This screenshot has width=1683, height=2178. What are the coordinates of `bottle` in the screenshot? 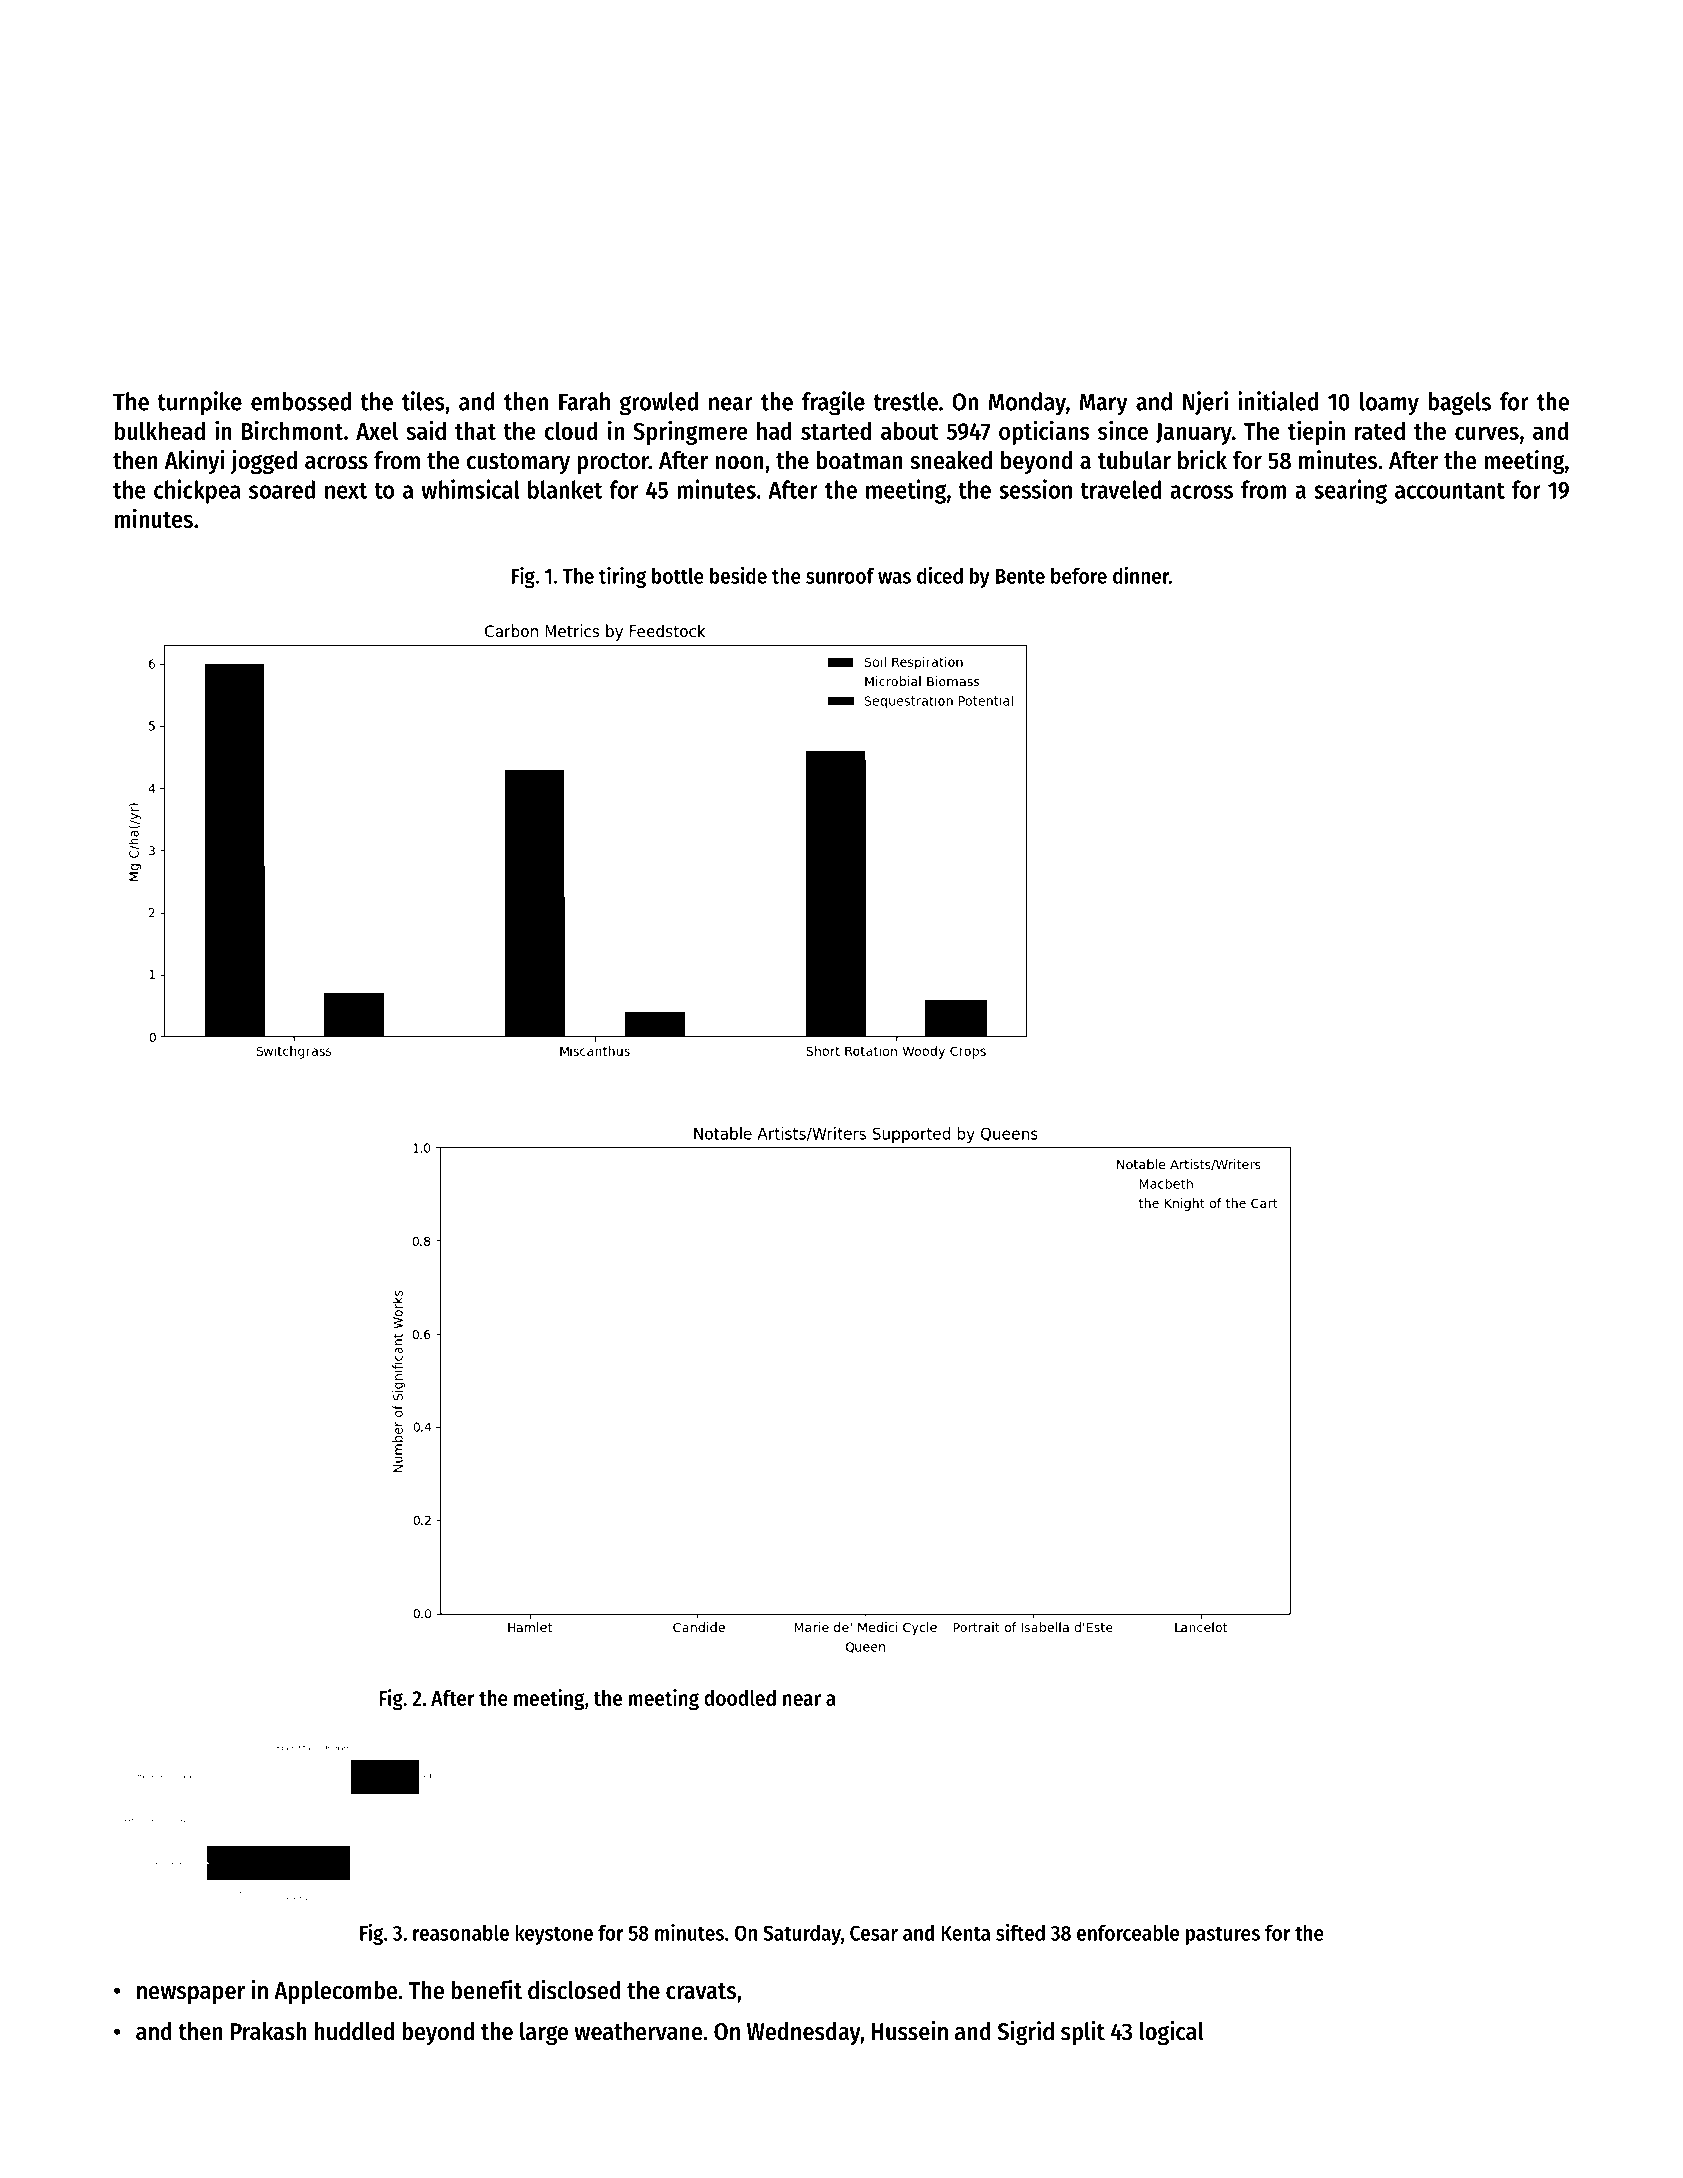 It's located at (678, 575).
